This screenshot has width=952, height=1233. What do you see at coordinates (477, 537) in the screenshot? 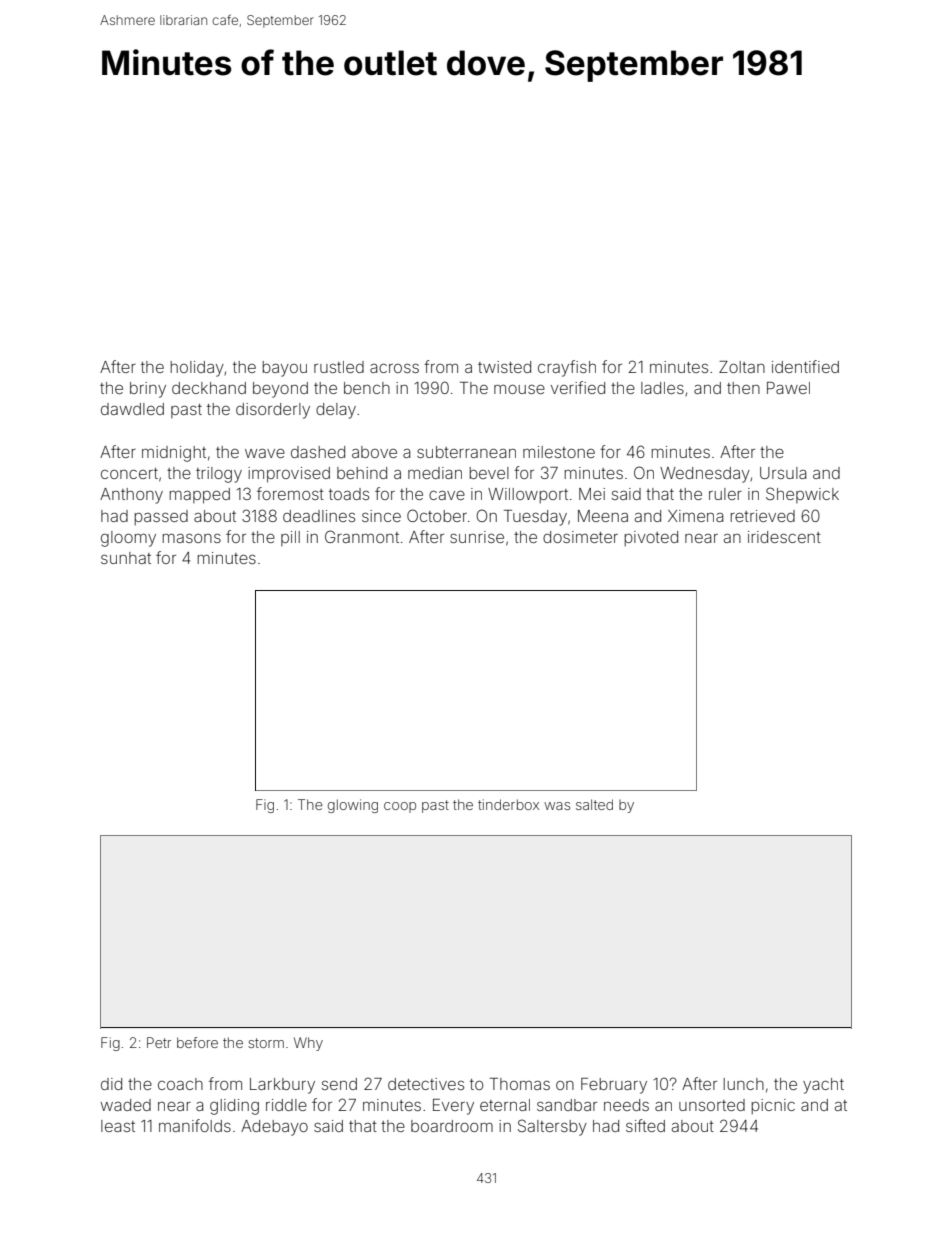
I see `sunrise` at bounding box center [477, 537].
